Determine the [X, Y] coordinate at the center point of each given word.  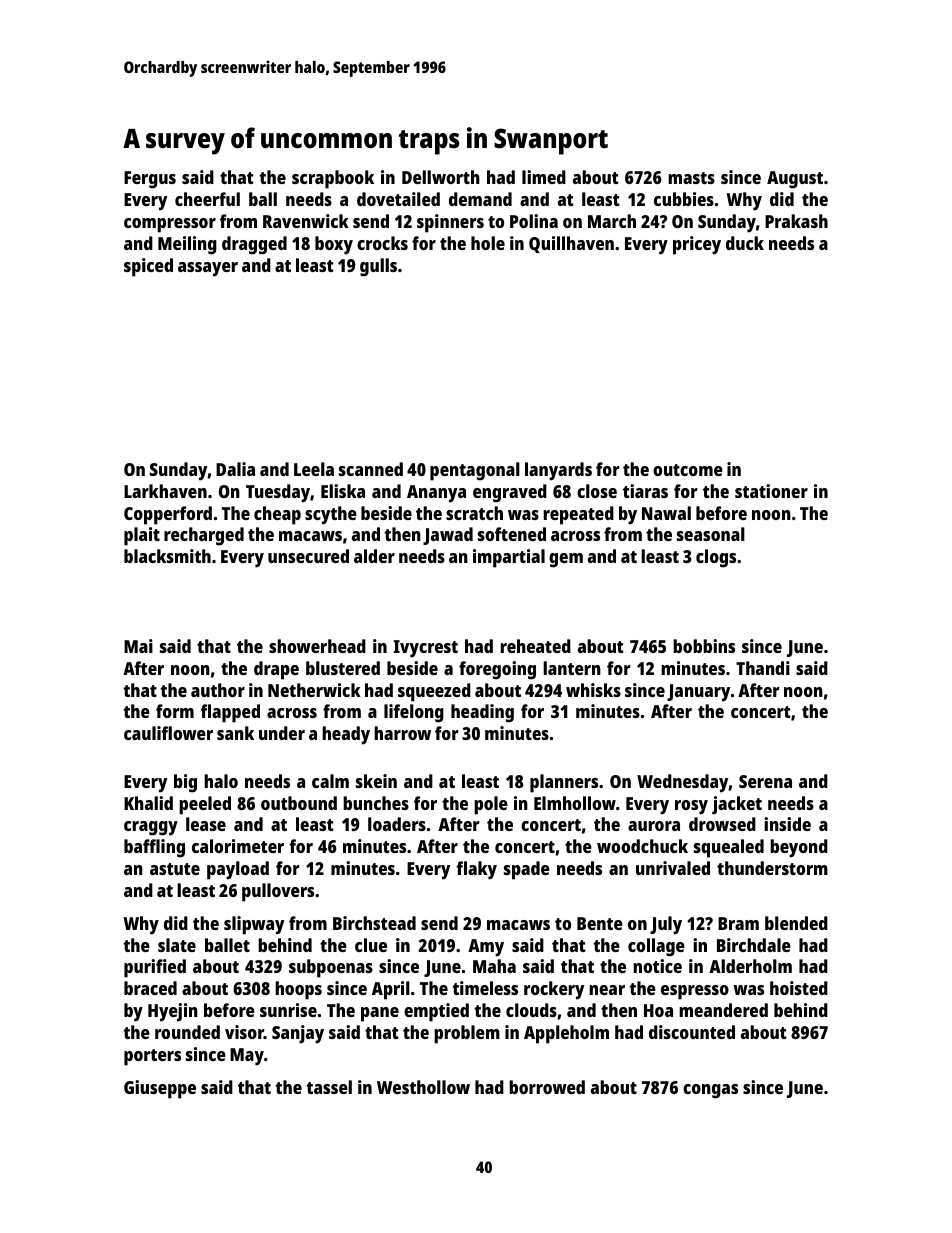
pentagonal [475, 471]
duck [745, 243]
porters [152, 1057]
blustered [343, 668]
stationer [771, 491]
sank [235, 733]
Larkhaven [165, 491]
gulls [378, 267]
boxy [334, 245]
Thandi [763, 668]
